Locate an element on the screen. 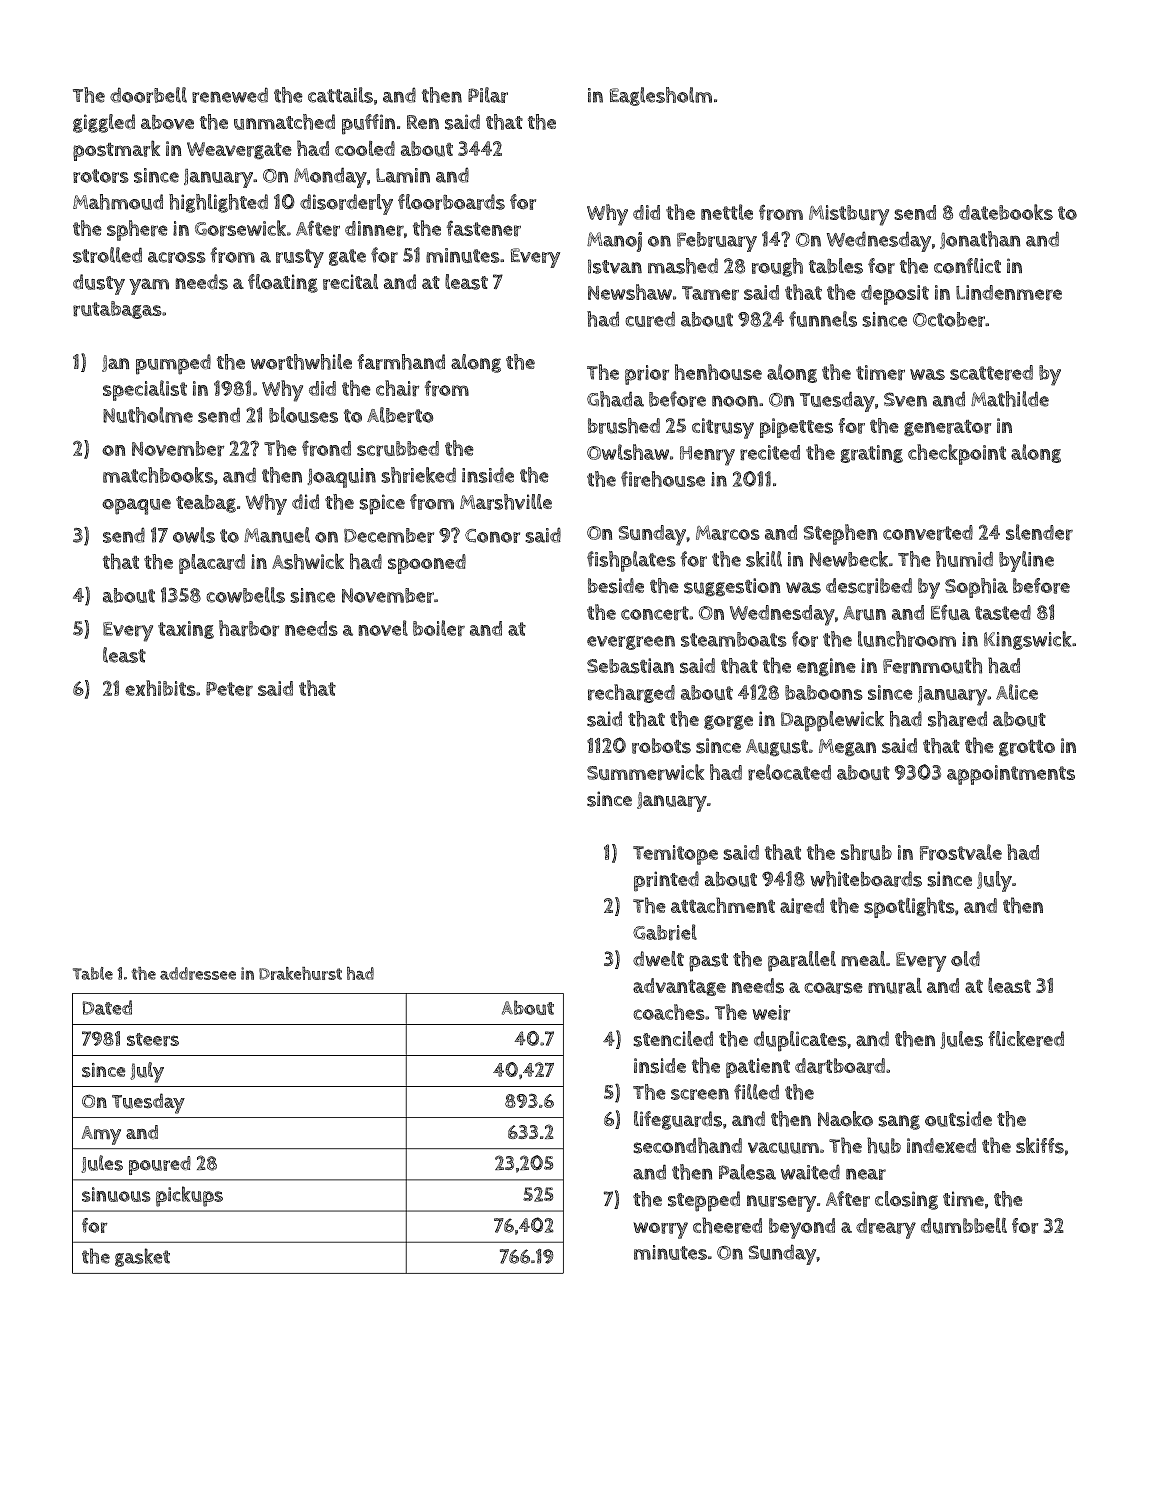 Image resolution: width=1150 pixels, height=1488 pixels. Pilar is located at coordinates (488, 95).
